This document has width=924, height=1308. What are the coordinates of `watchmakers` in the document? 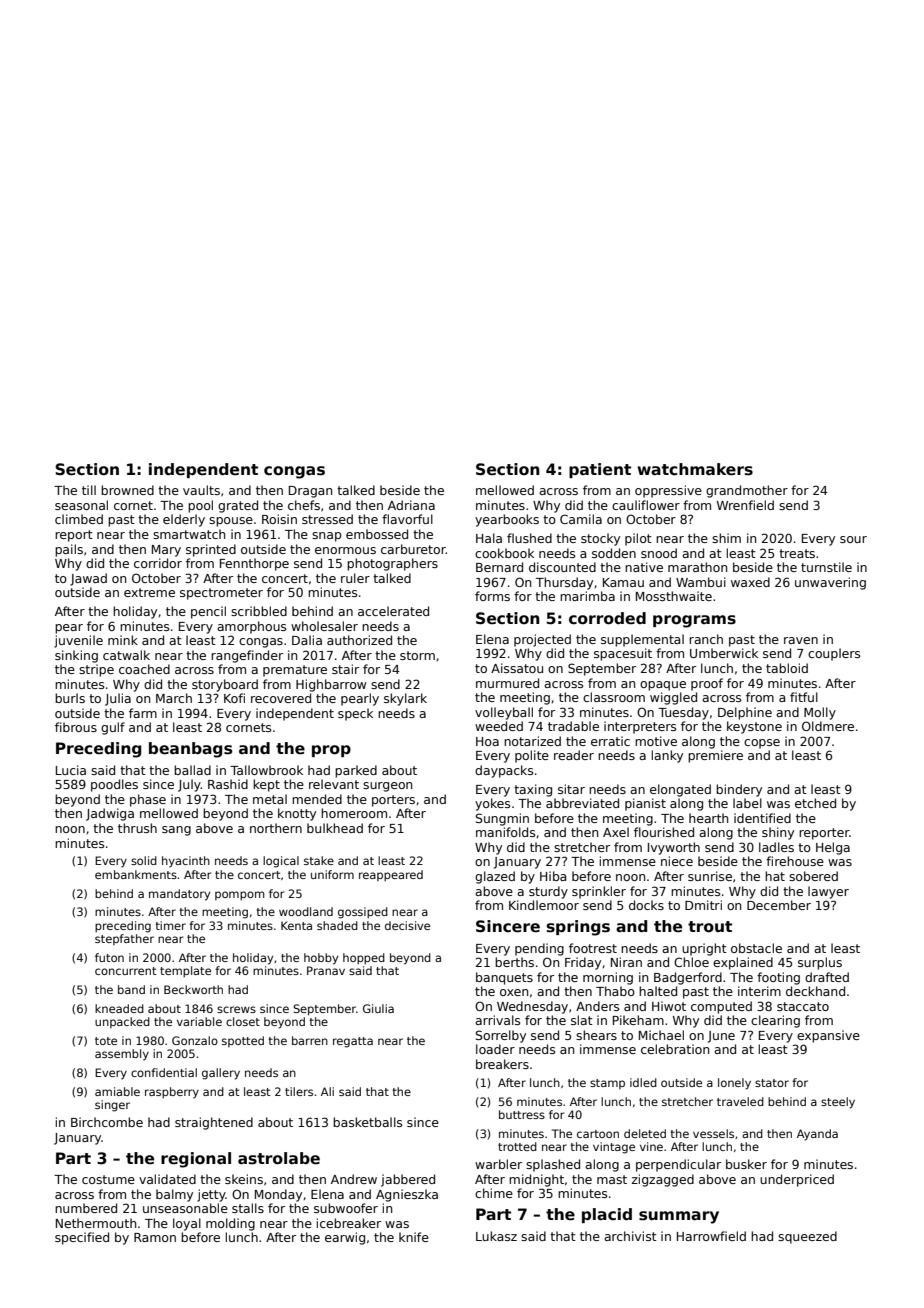 It's located at (695, 469).
